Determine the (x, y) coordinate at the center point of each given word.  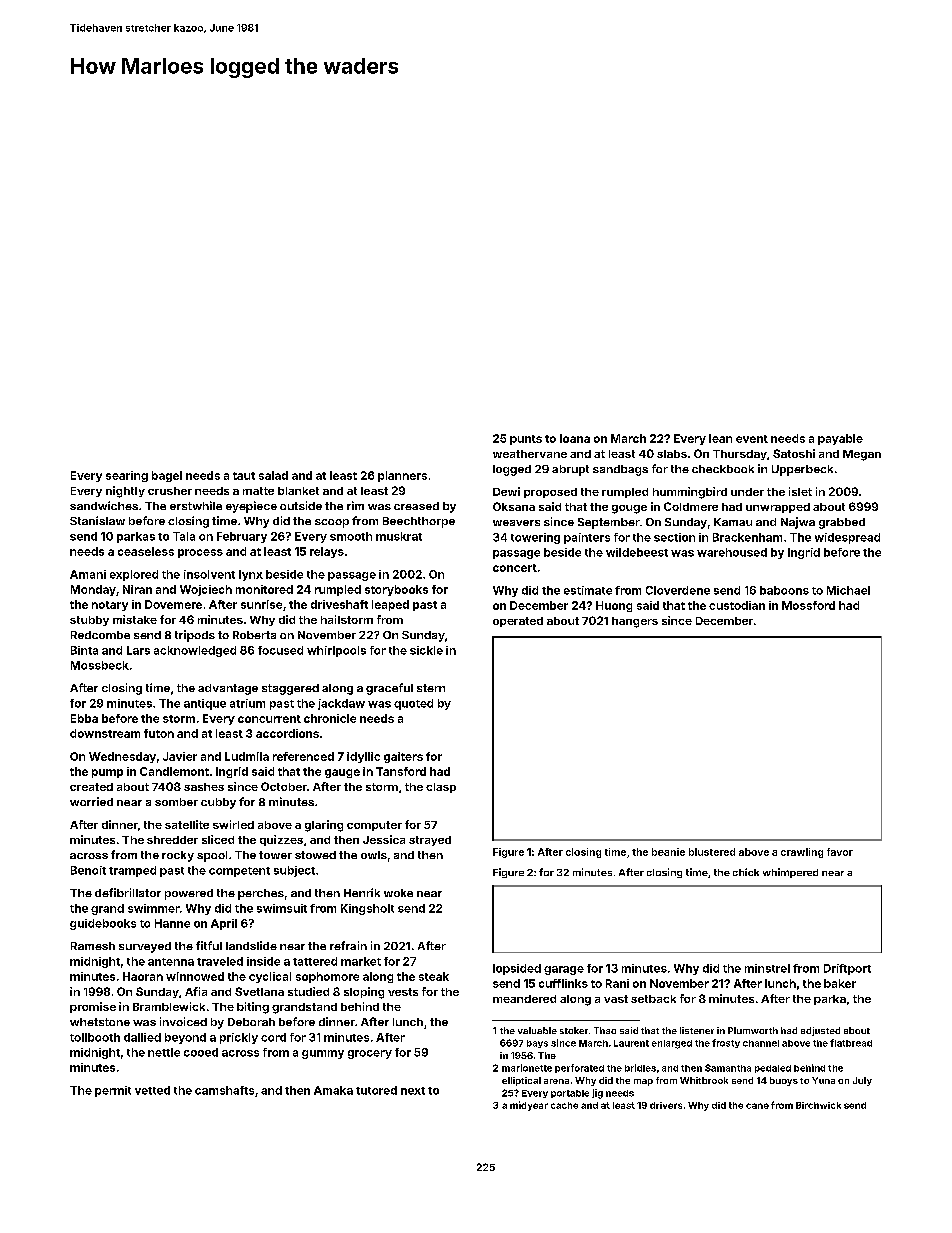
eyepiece (251, 507)
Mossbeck (100, 665)
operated (518, 622)
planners (402, 476)
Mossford (808, 605)
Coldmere (691, 506)
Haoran (143, 976)
